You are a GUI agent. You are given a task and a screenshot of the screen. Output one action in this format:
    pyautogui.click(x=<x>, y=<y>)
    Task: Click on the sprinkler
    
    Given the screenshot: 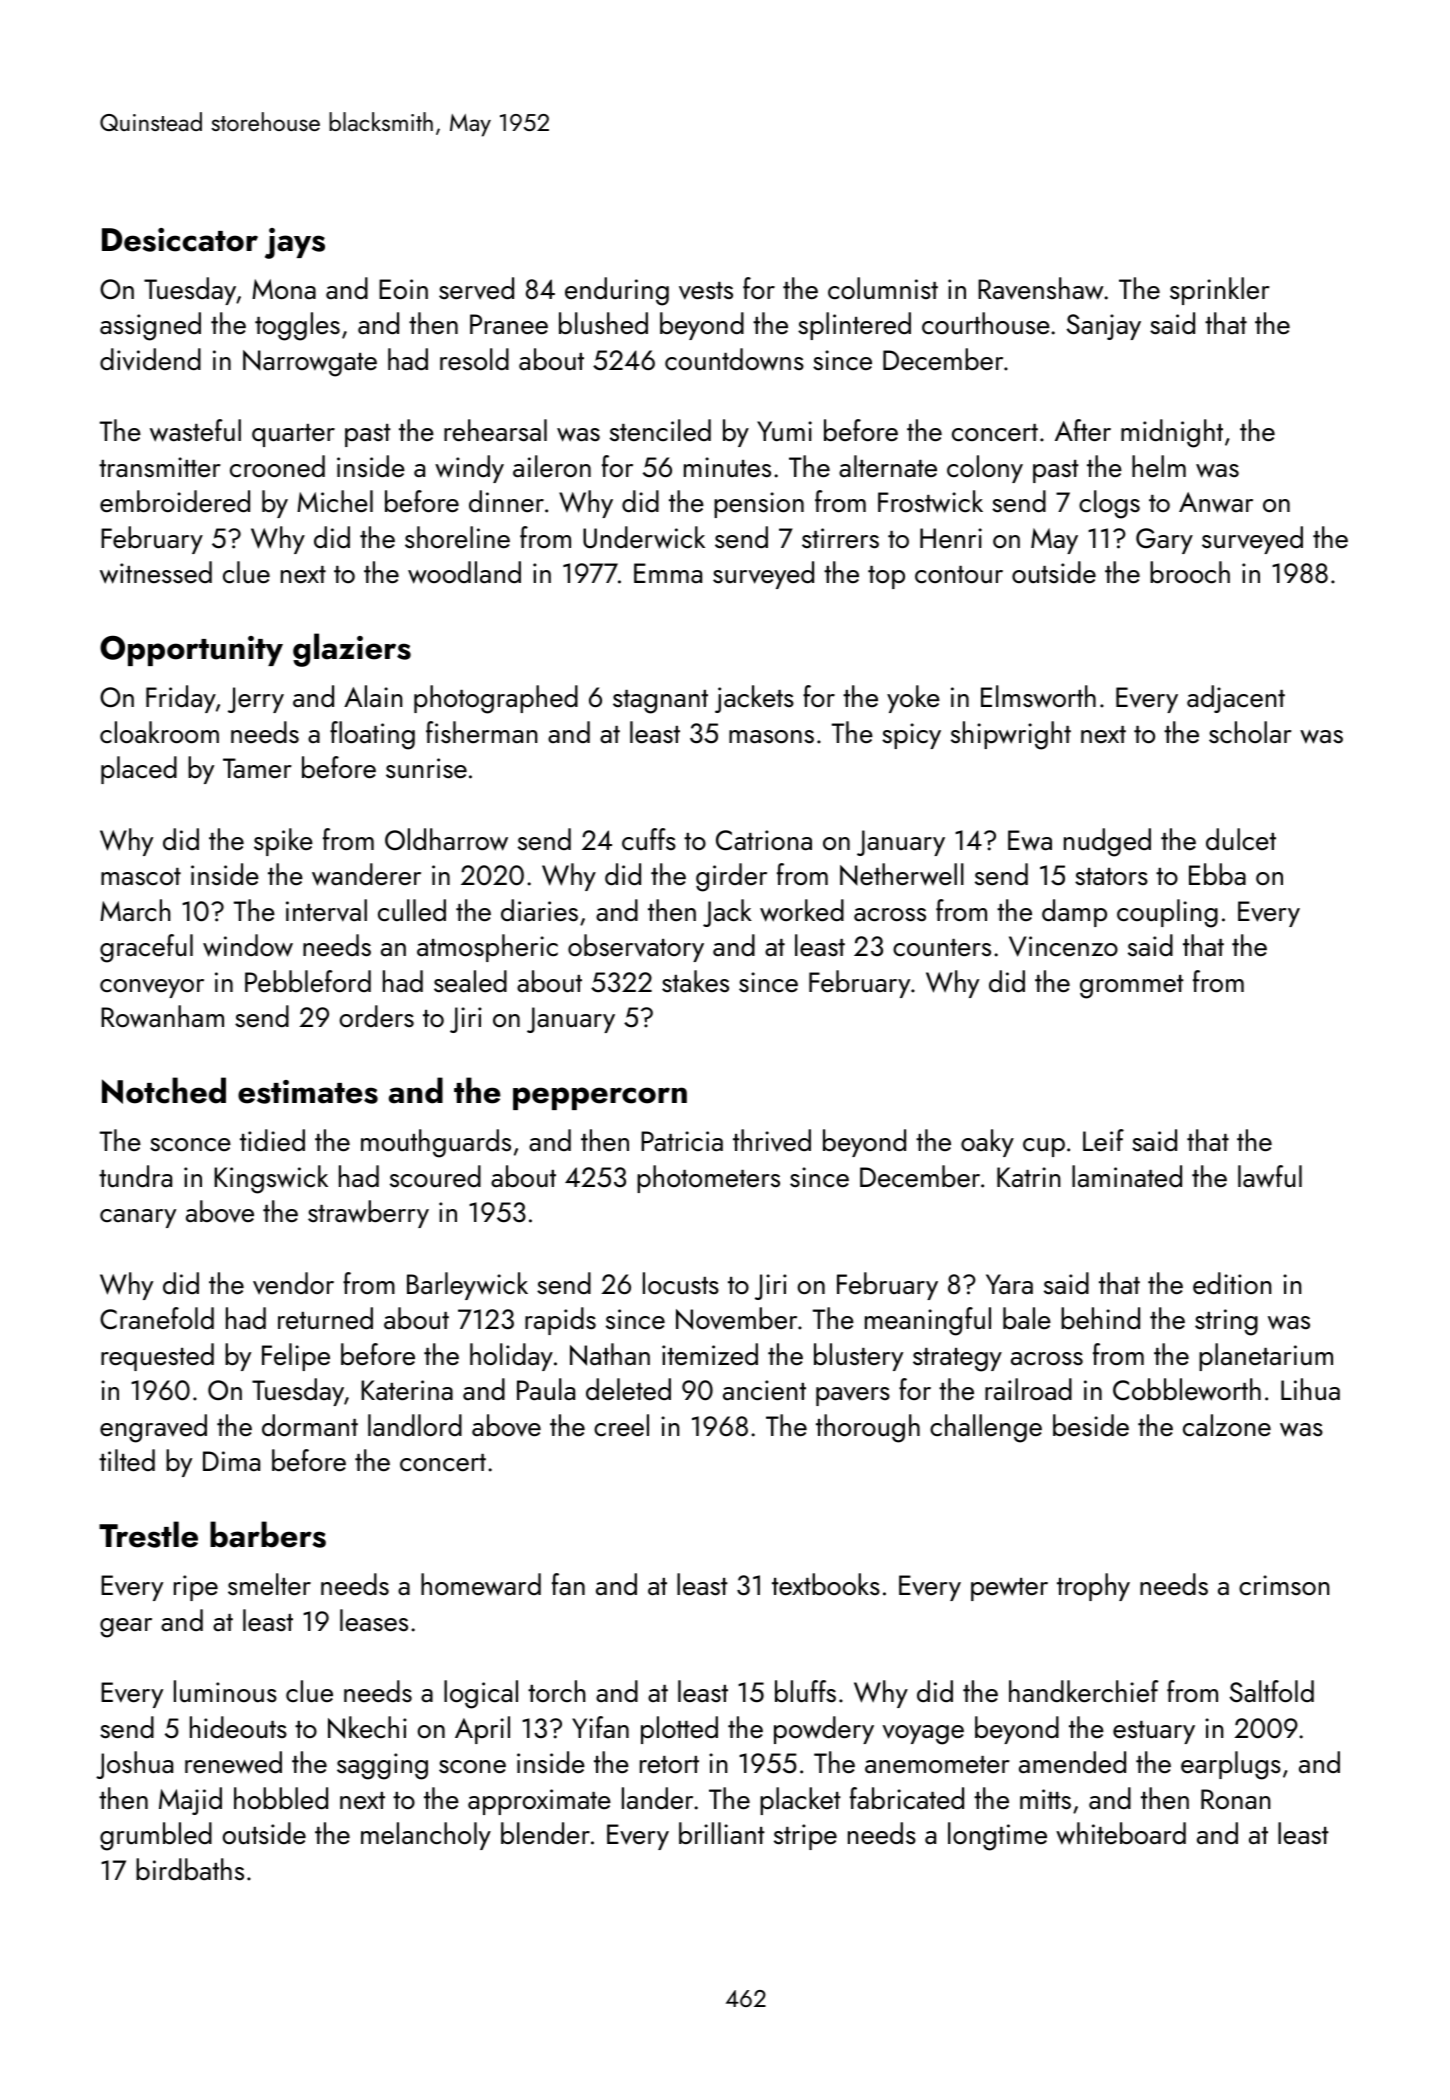 What is the action you would take?
    pyautogui.click(x=1220, y=291)
